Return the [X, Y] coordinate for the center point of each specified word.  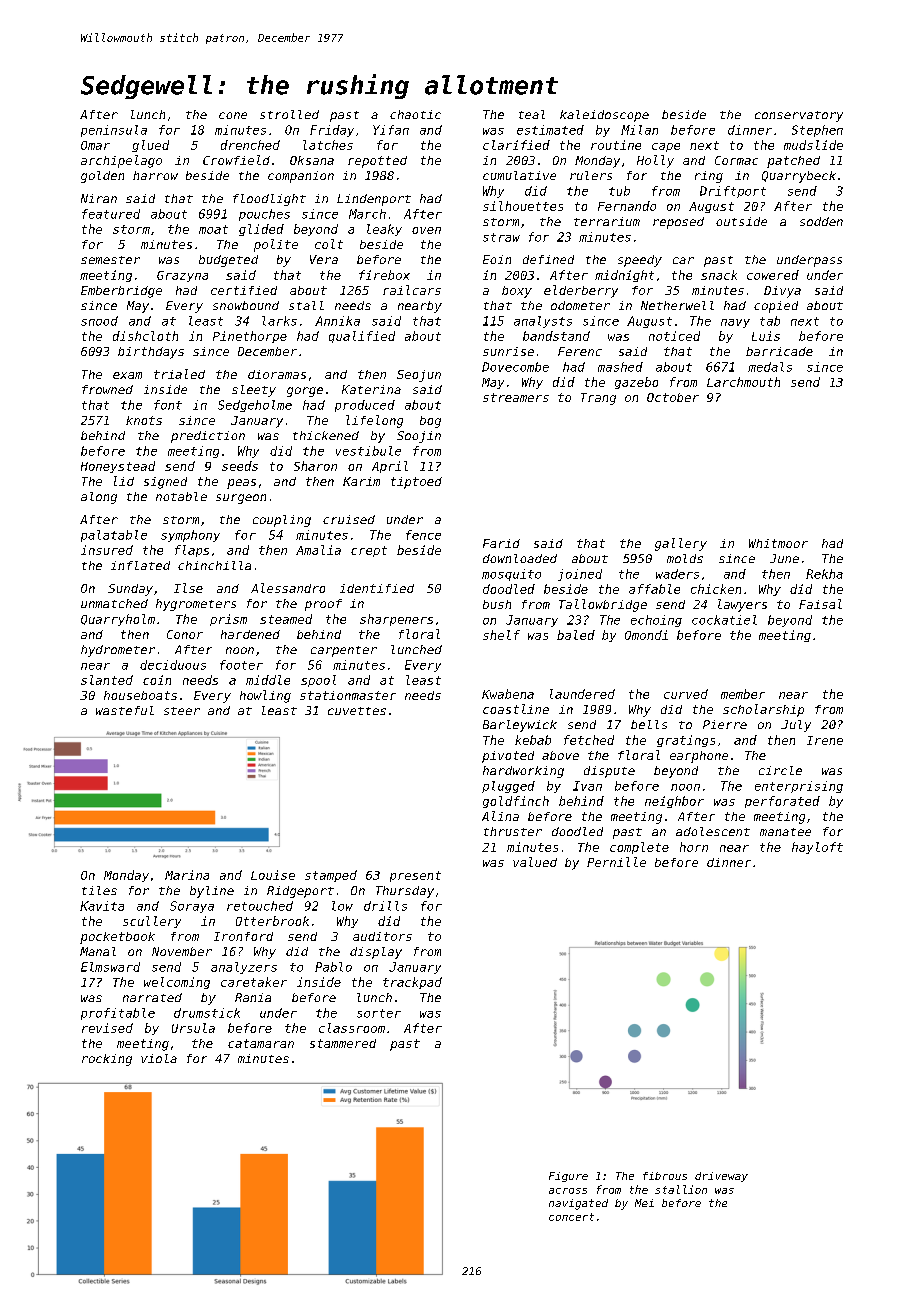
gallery [681, 544]
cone [233, 115]
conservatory [799, 116]
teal [532, 114]
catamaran [261, 1043]
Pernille [616, 862]
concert [571, 1217]
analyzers [244, 968]
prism [228, 620]
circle [780, 770]
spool [318, 681]
